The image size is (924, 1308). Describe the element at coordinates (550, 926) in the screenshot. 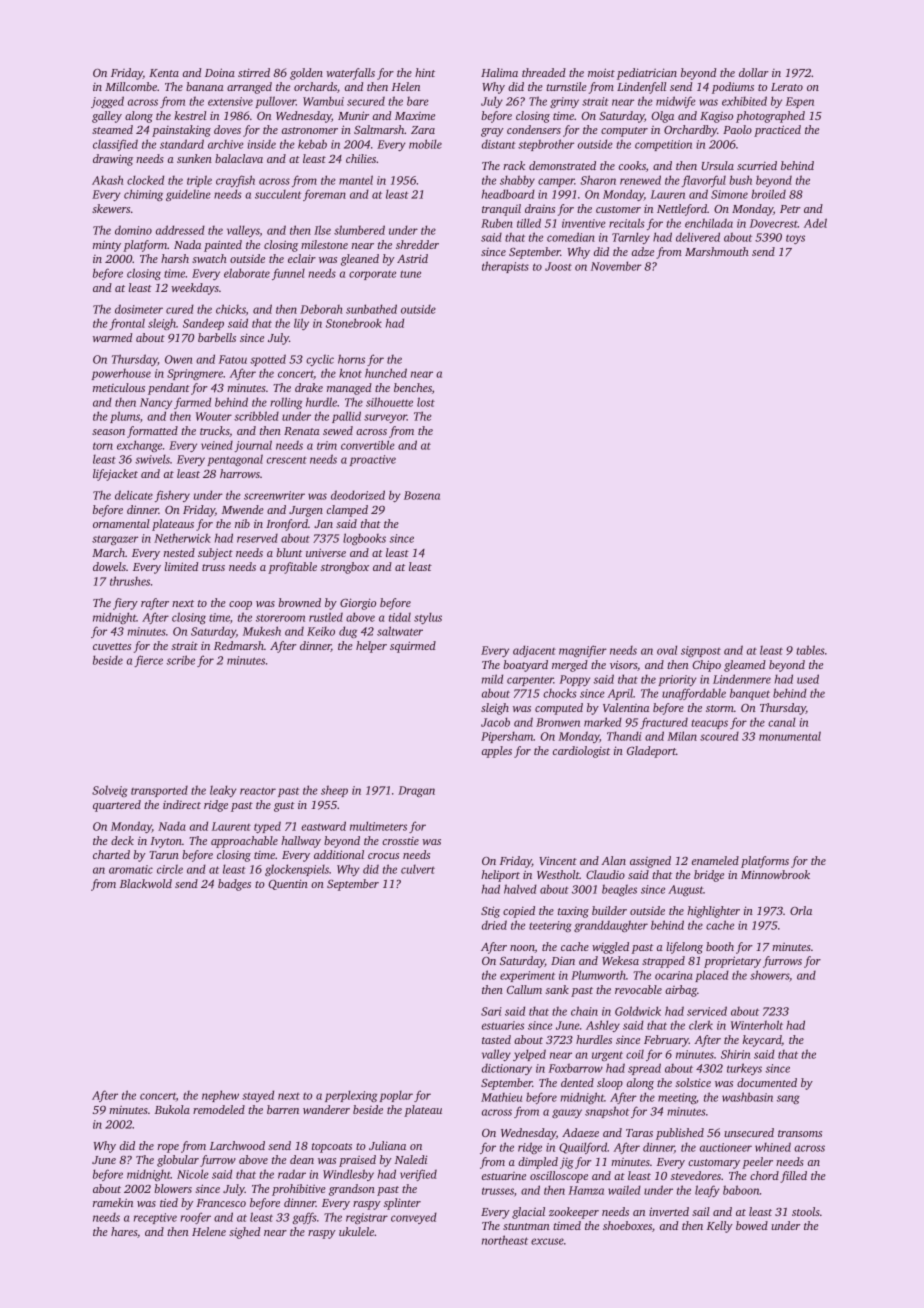

I see `teetering` at that location.
